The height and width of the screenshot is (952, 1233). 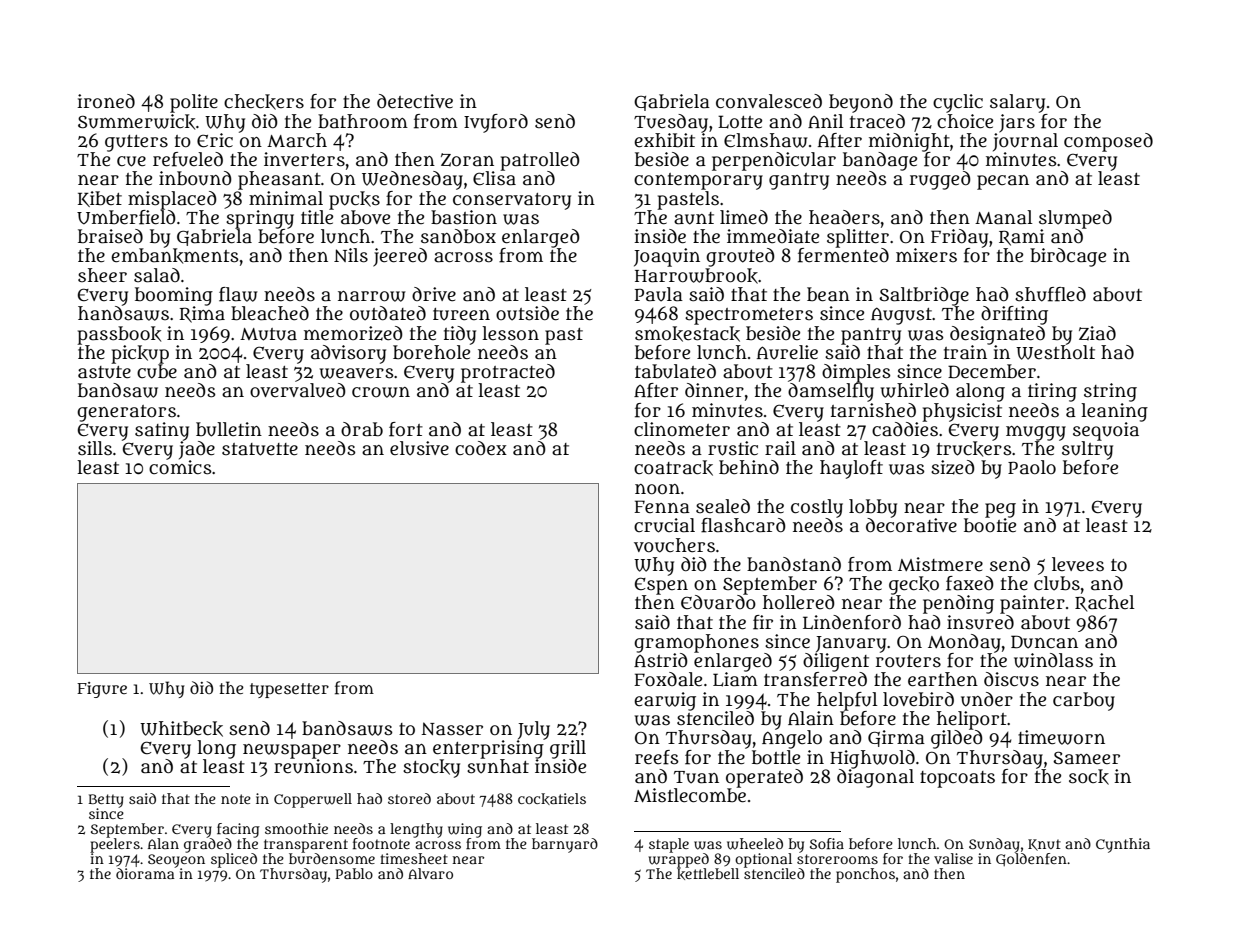 I want to click on Liam, so click(x=735, y=679).
